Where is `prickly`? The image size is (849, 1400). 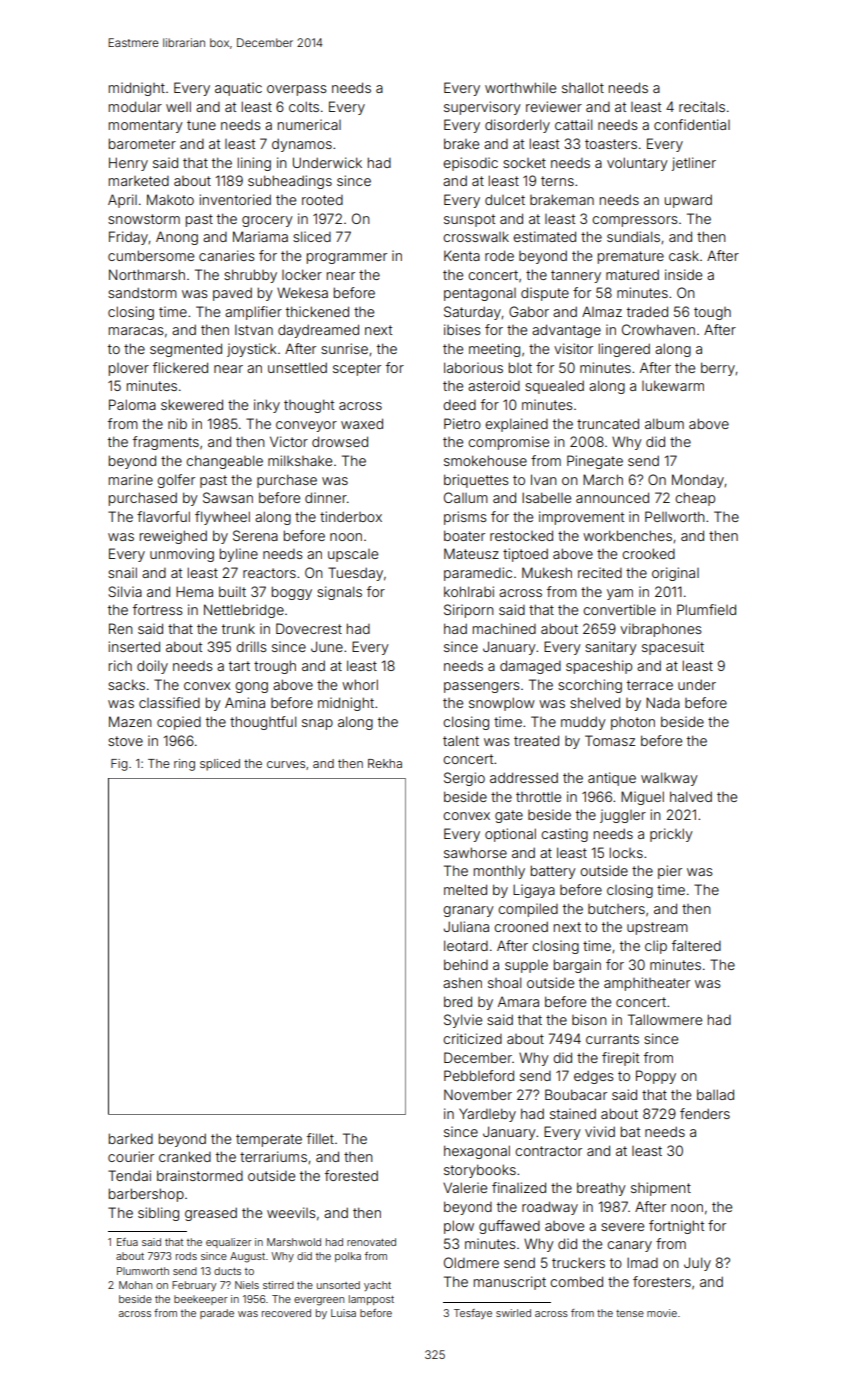 prickly is located at coordinates (671, 835).
